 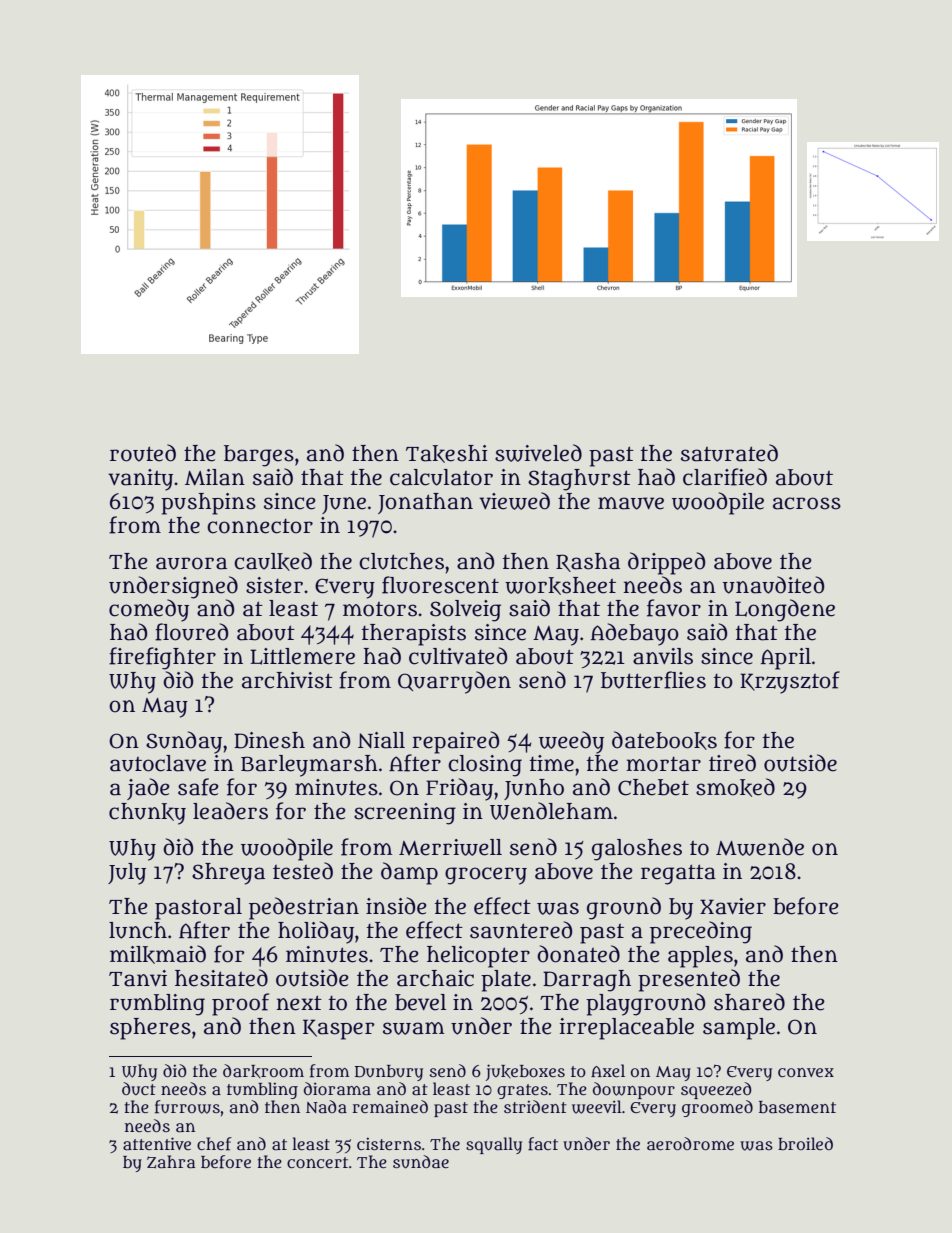 I want to click on Adebayo, so click(x=635, y=634).
